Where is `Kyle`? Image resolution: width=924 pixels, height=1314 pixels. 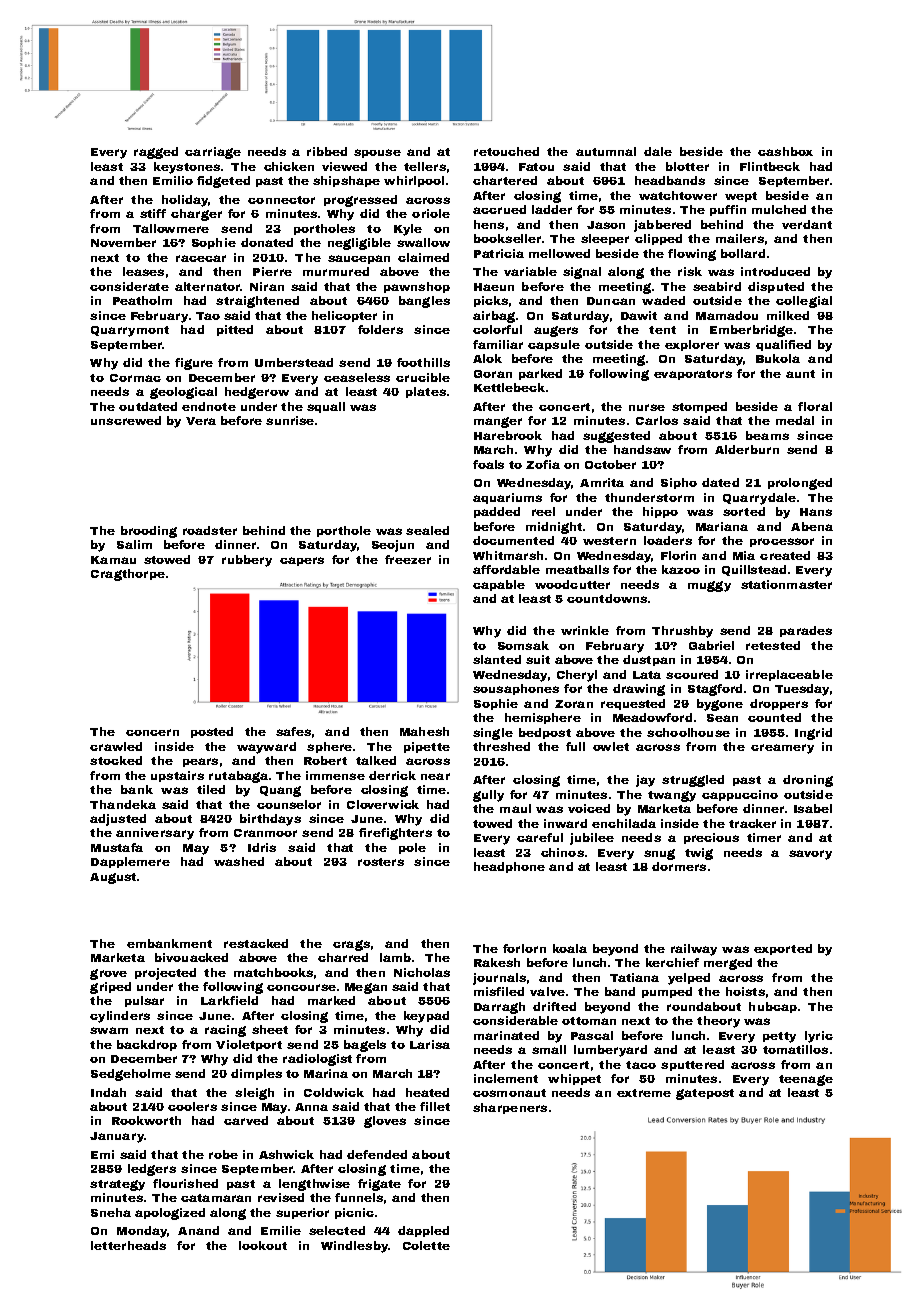
Kyle is located at coordinates (408, 230).
